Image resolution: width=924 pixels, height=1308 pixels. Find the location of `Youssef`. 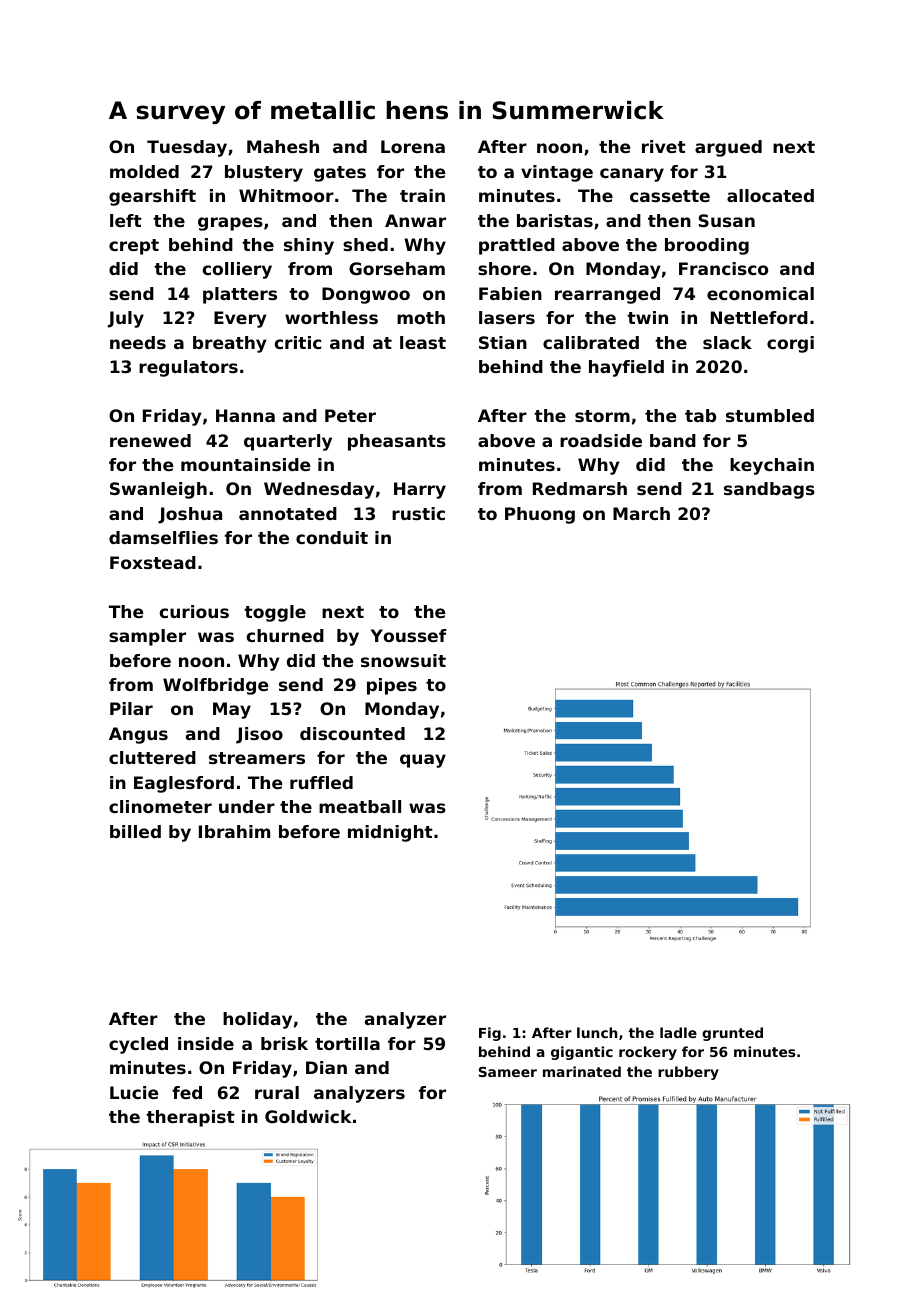

Youssef is located at coordinates (409, 635).
